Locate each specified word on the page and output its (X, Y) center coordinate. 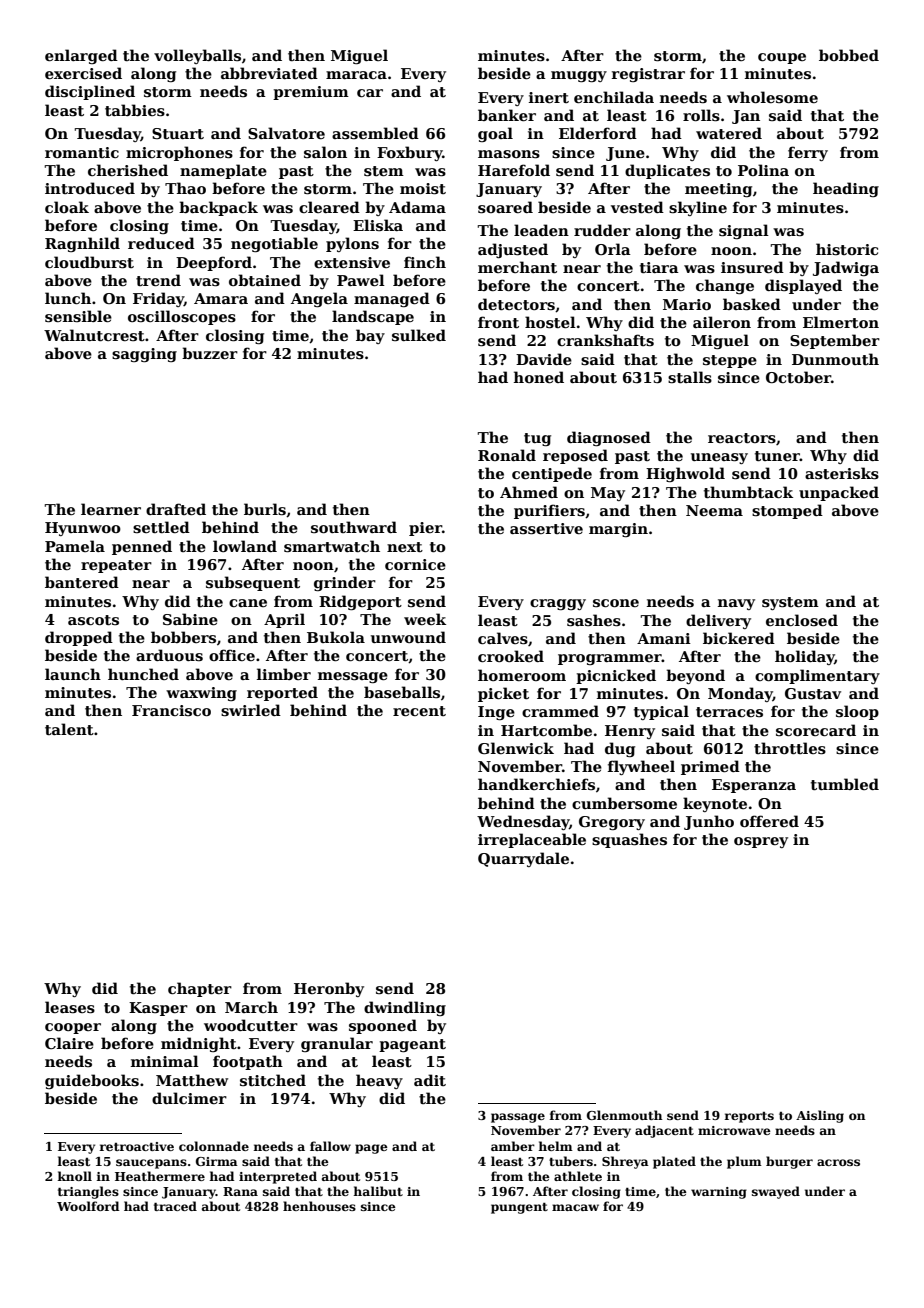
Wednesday (523, 822)
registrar (648, 75)
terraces (729, 712)
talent (69, 729)
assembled (375, 133)
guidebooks (92, 1081)
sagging (144, 355)
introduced (90, 188)
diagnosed (609, 438)
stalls (690, 377)
